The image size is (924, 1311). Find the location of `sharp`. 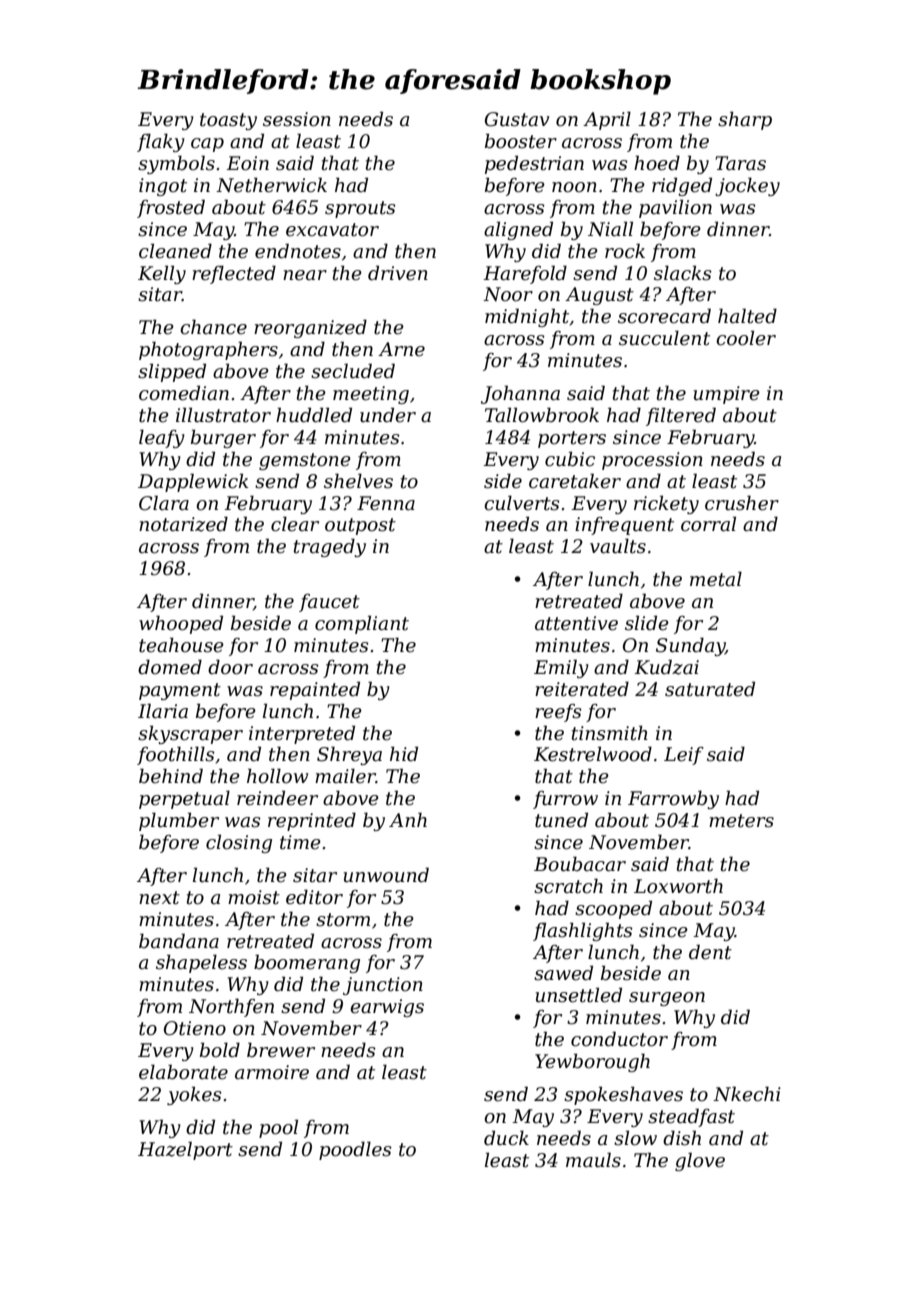

sharp is located at coordinates (745, 120).
